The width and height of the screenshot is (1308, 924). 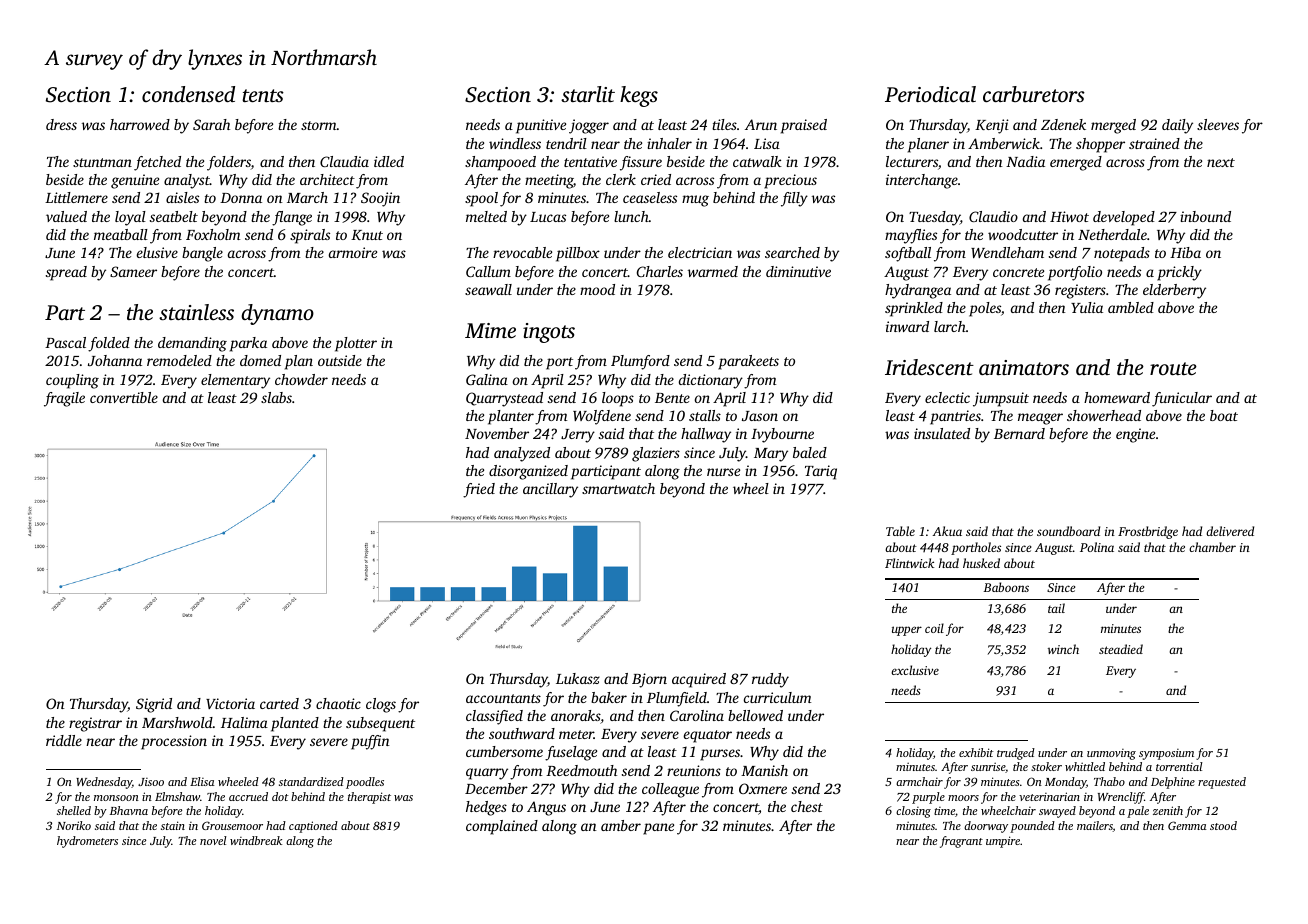 I want to click on ruddy, so click(x=770, y=680).
